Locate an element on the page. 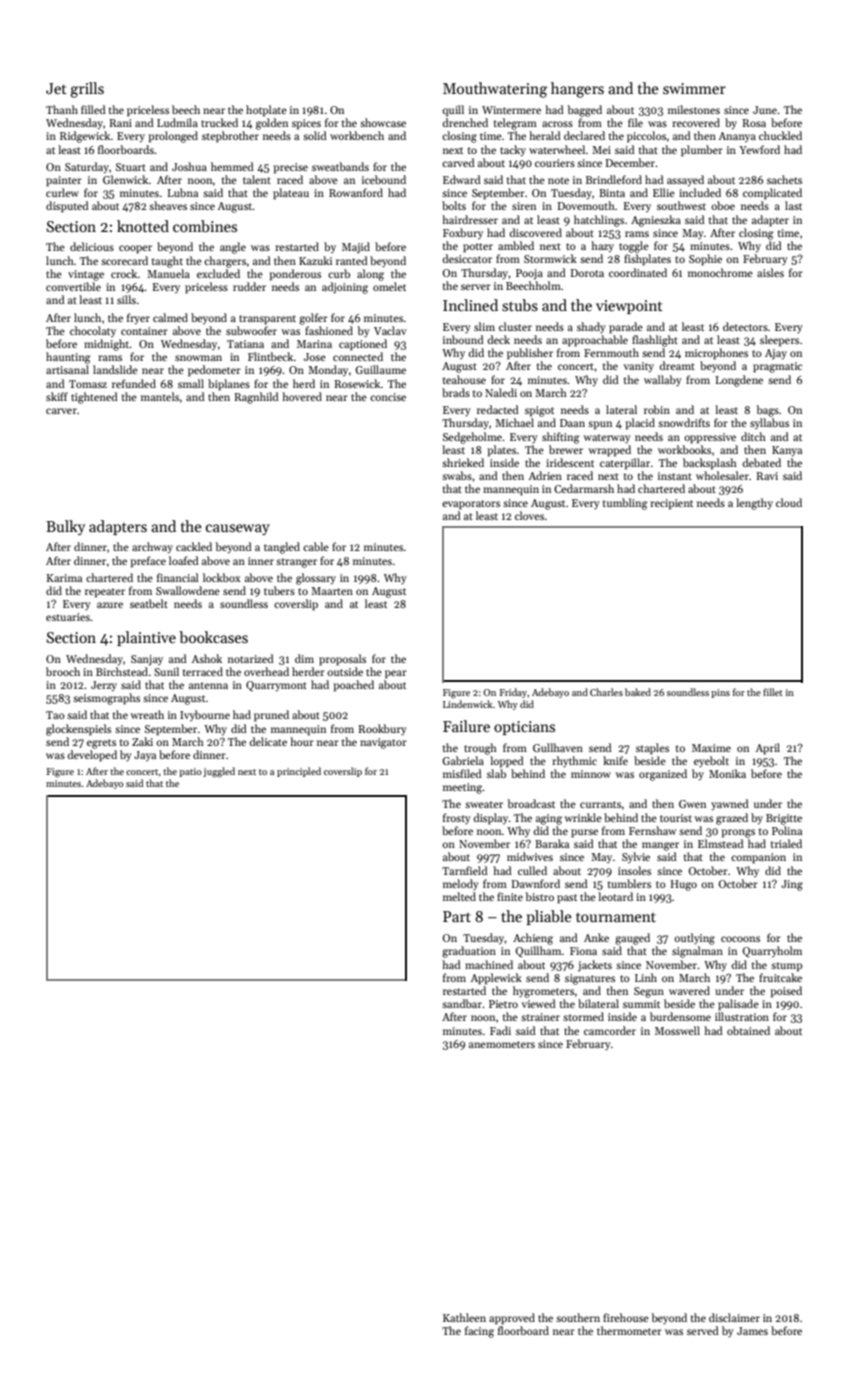  convertible is located at coordinates (73, 286).
